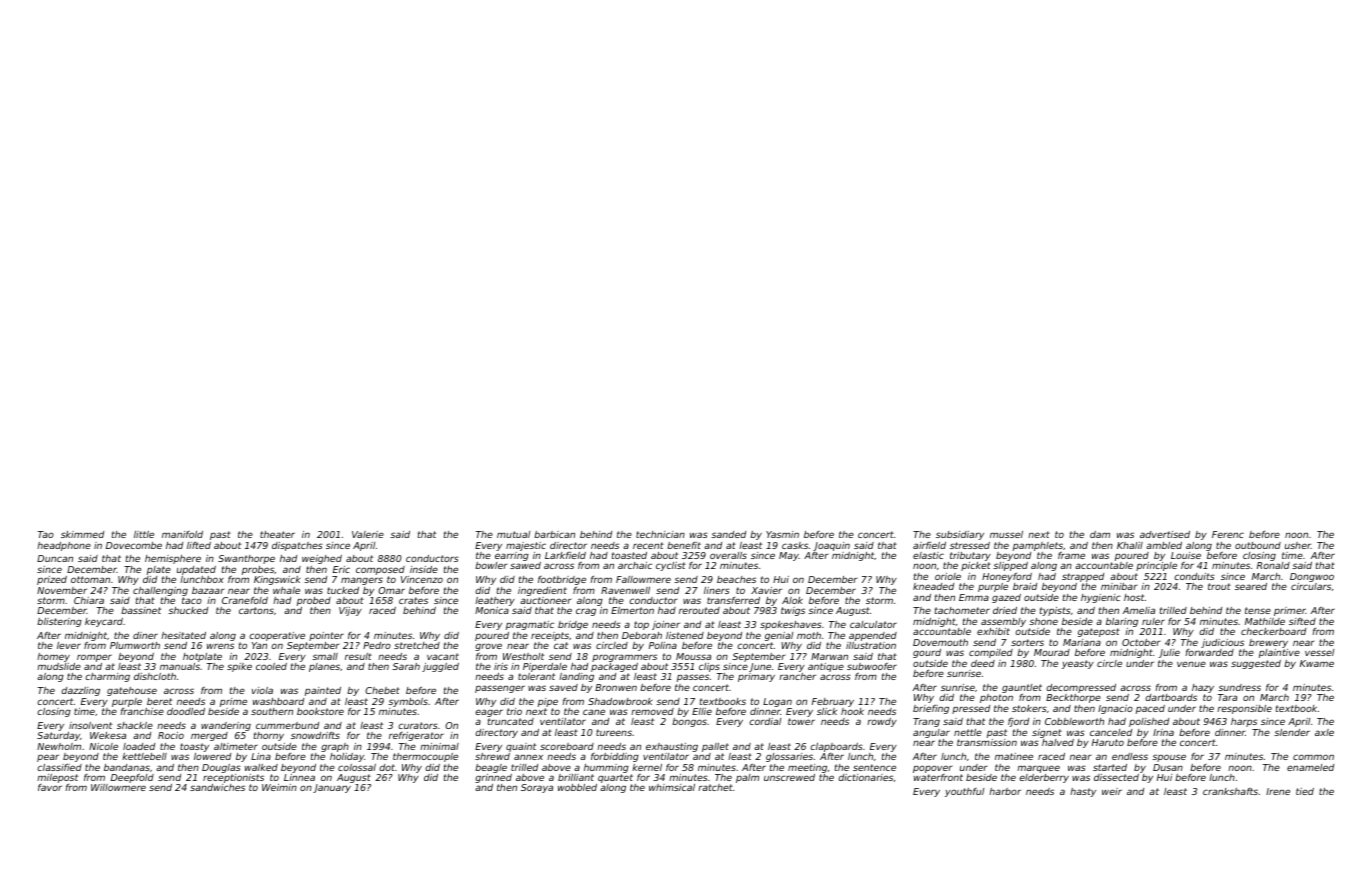 This screenshot has height=887, width=1372. Describe the element at coordinates (64, 546) in the screenshot. I see `headphone` at that location.
